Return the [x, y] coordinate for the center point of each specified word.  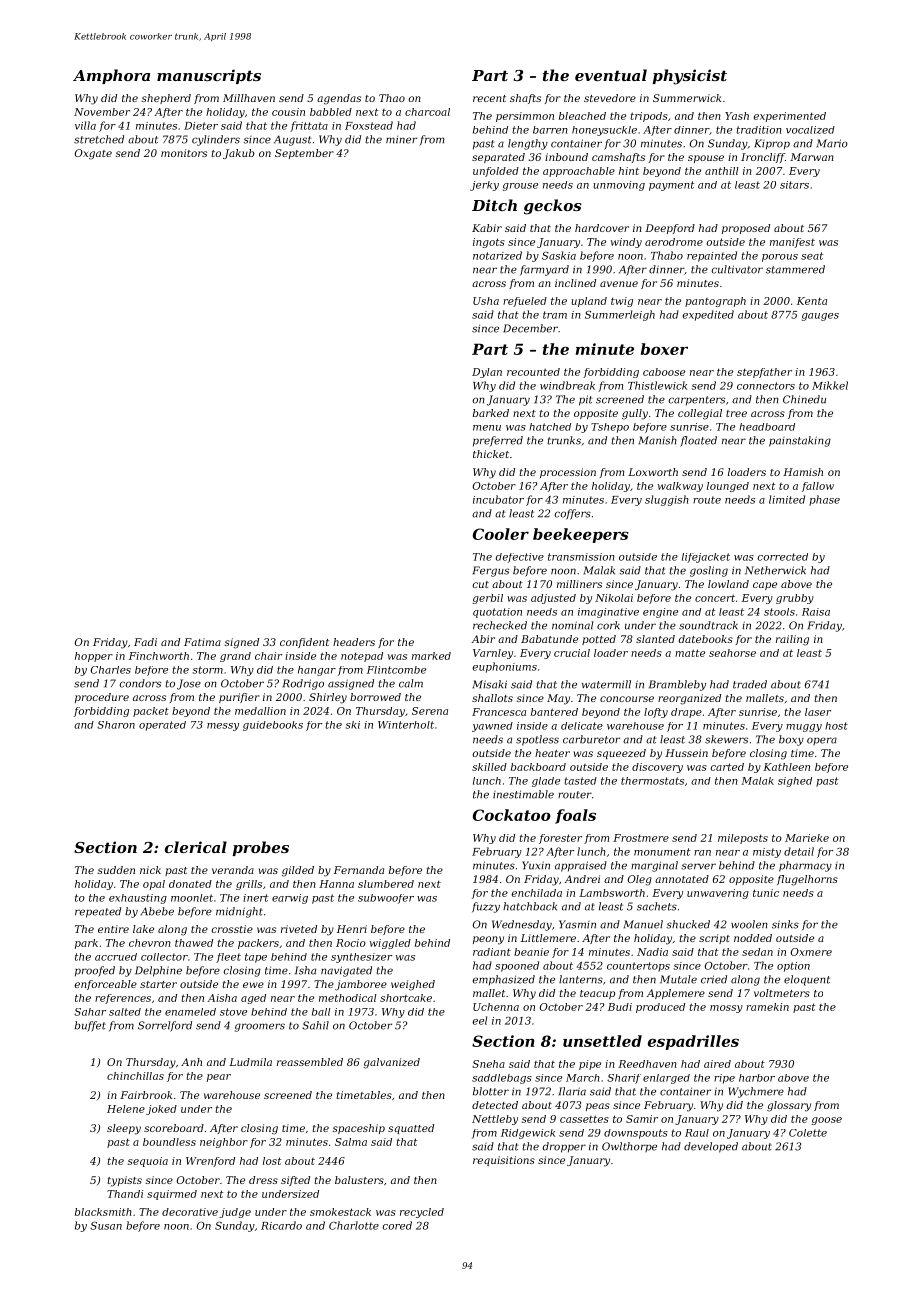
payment [671, 186]
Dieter [201, 126]
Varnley [493, 654]
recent [489, 98]
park [86, 944]
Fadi [145, 642]
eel [479, 1020]
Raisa [816, 612]
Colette [808, 1133]
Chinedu [804, 399]
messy [223, 727]
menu [487, 428]
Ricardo [281, 1225]
